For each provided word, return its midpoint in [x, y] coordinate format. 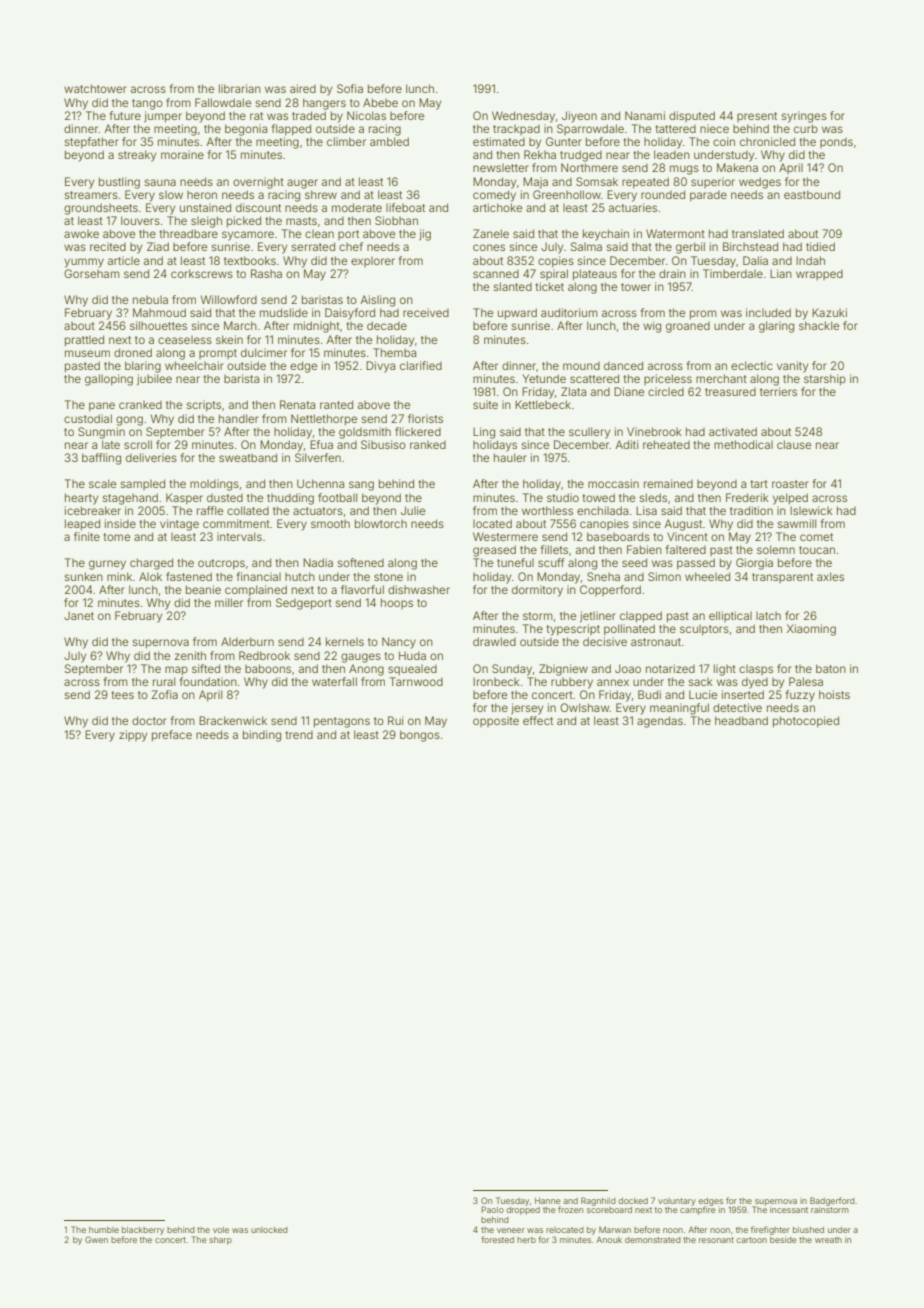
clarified [421, 365]
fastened [189, 576]
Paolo [492, 1209]
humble [104, 1230]
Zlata [573, 391]
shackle [819, 325]
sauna [160, 182]
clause [794, 444]
